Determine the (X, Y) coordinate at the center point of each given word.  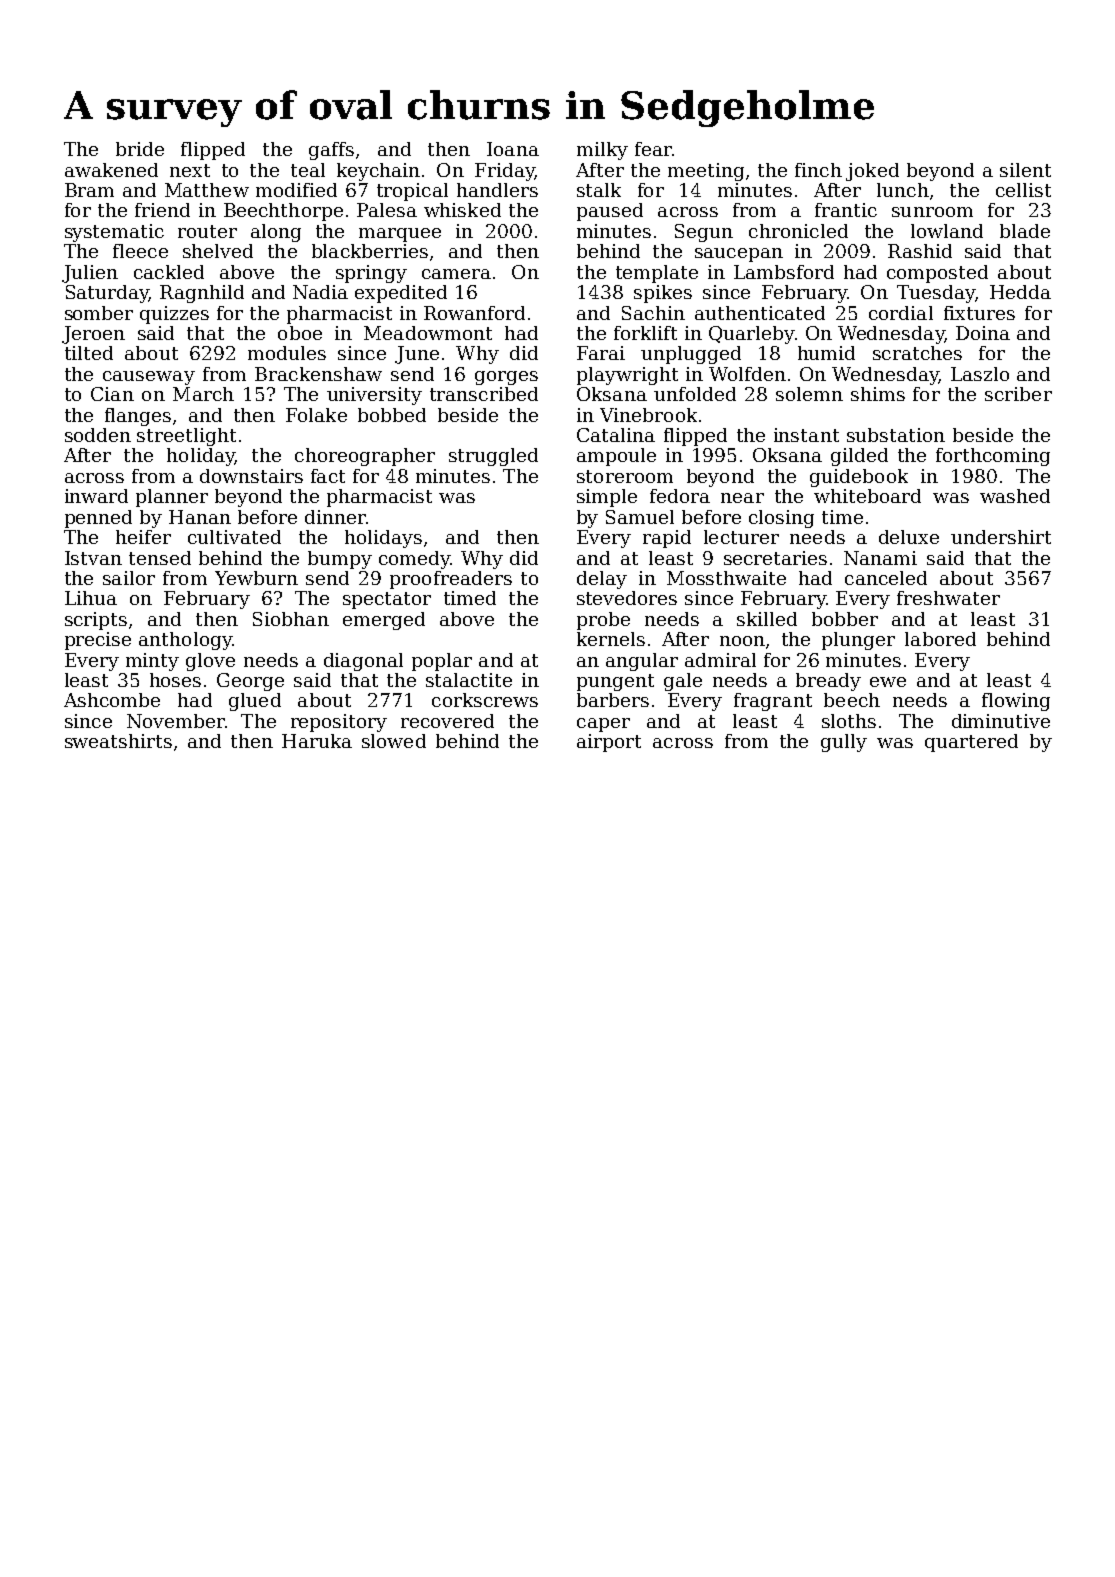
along (276, 233)
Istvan (93, 558)
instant (806, 435)
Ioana (513, 149)
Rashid (920, 251)
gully (844, 743)
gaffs (331, 151)
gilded (859, 457)
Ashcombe (112, 700)
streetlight (186, 437)
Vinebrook (648, 415)
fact (328, 476)
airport (609, 743)
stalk (599, 190)
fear (653, 149)
